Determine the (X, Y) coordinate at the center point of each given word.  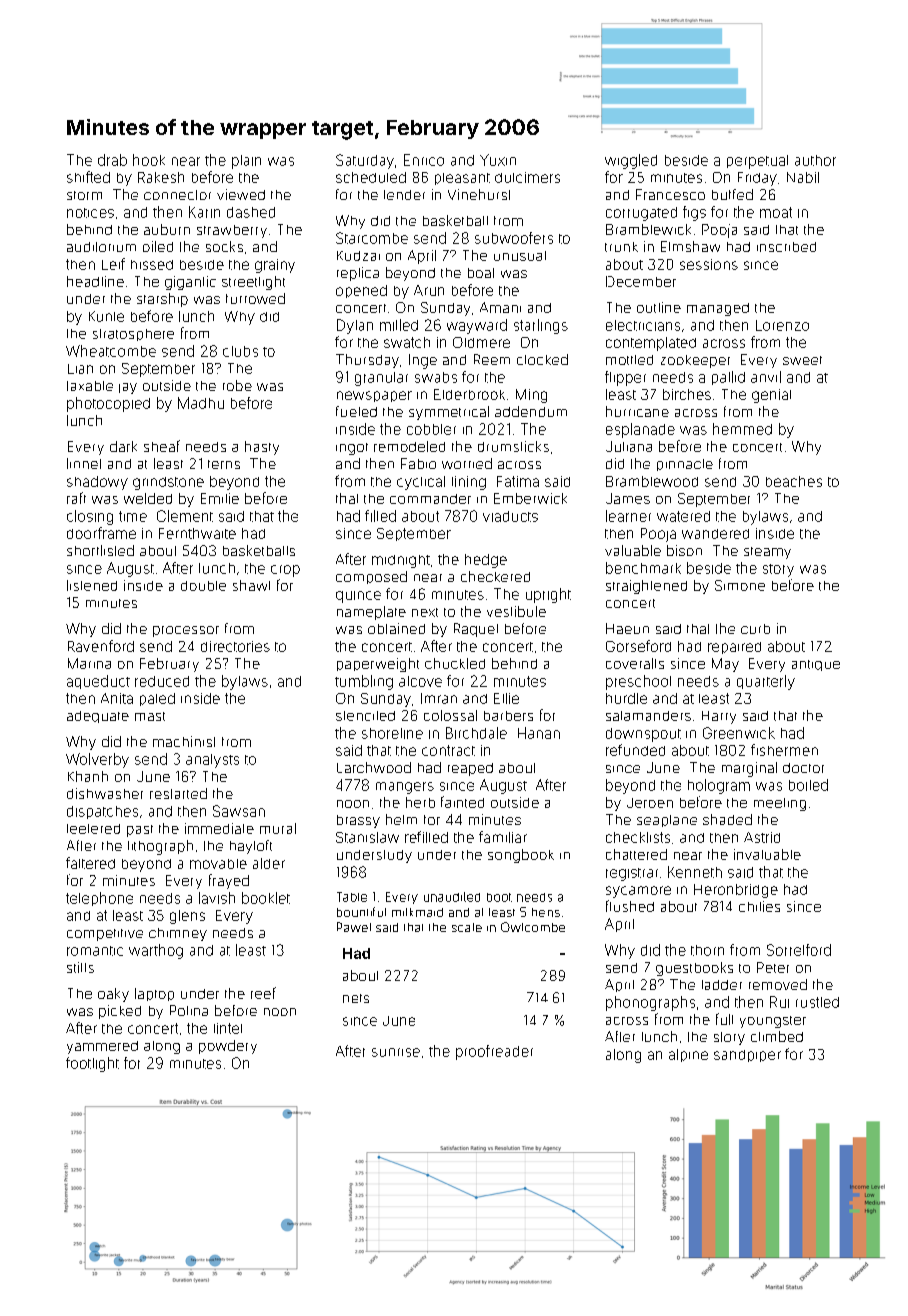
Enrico (424, 160)
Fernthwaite (197, 533)
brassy (358, 821)
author (815, 160)
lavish (217, 898)
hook (149, 160)
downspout (643, 735)
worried (467, 463)
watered (683, 516)
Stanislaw (367, 837)
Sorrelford (799, 950)
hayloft (251, 847)
